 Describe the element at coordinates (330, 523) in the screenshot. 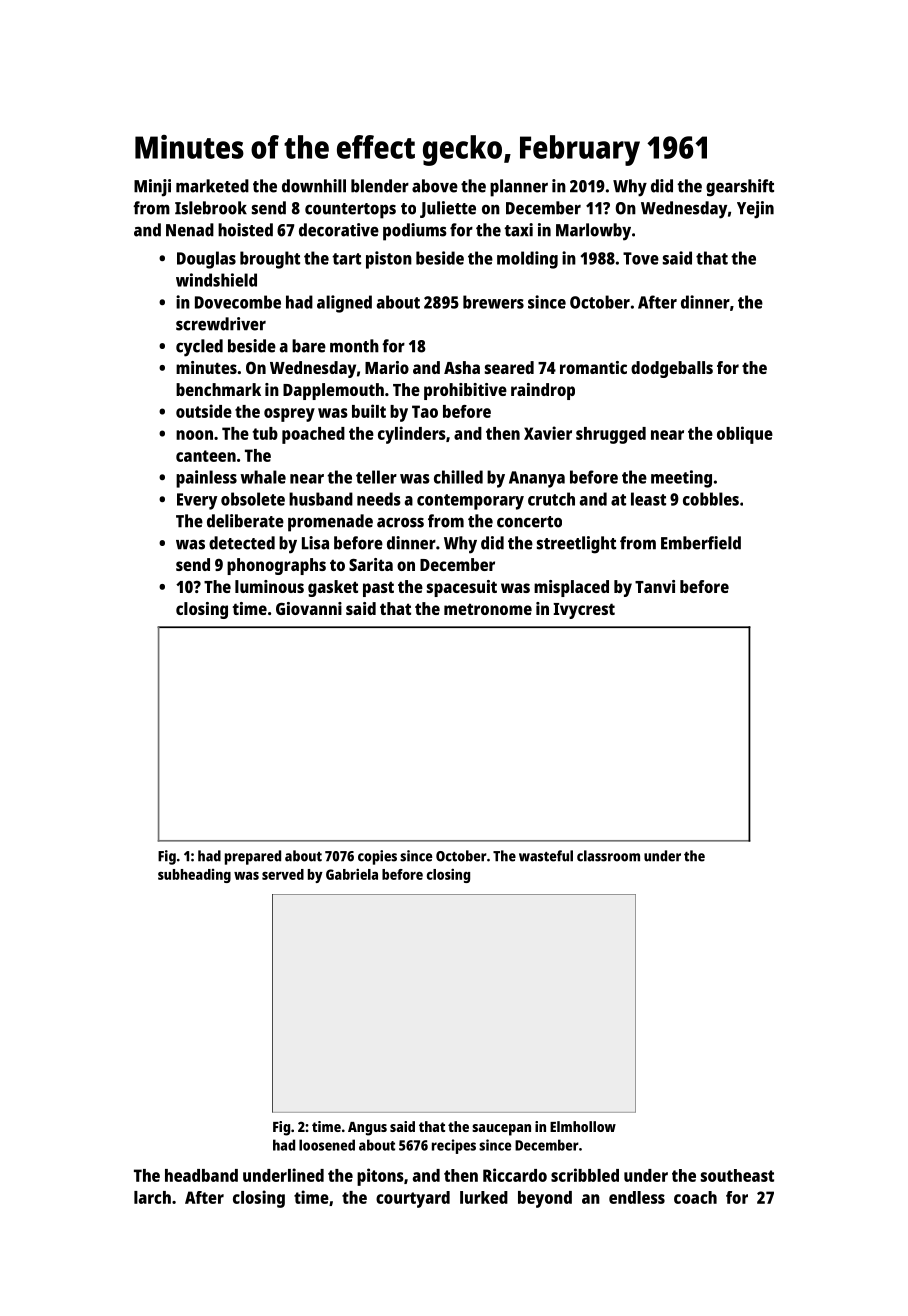

I see `promenade` at that location.
